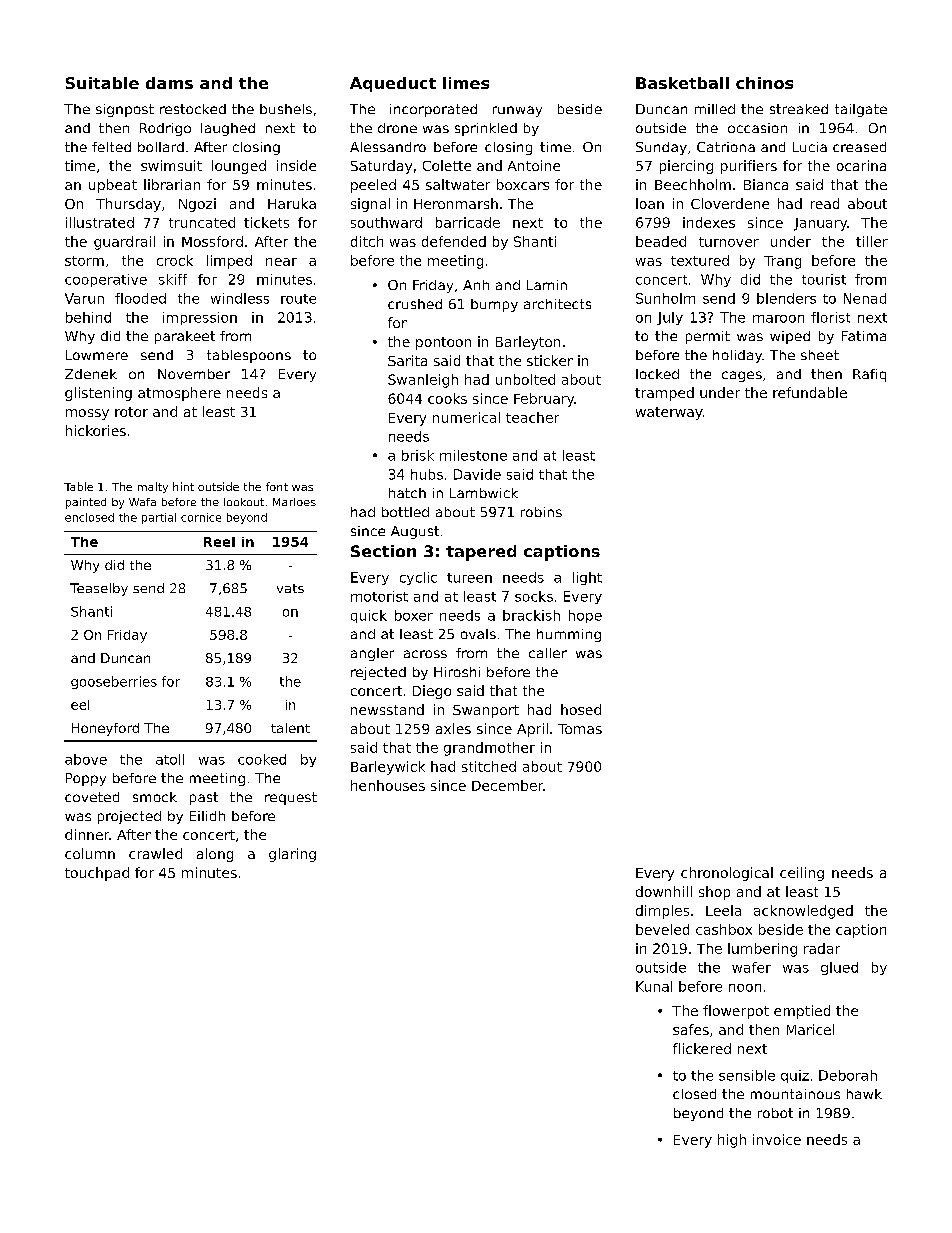 Image resolution: width=952 pixels, height=1233 pixels. I want to click on dimples, so click(662, 912).
